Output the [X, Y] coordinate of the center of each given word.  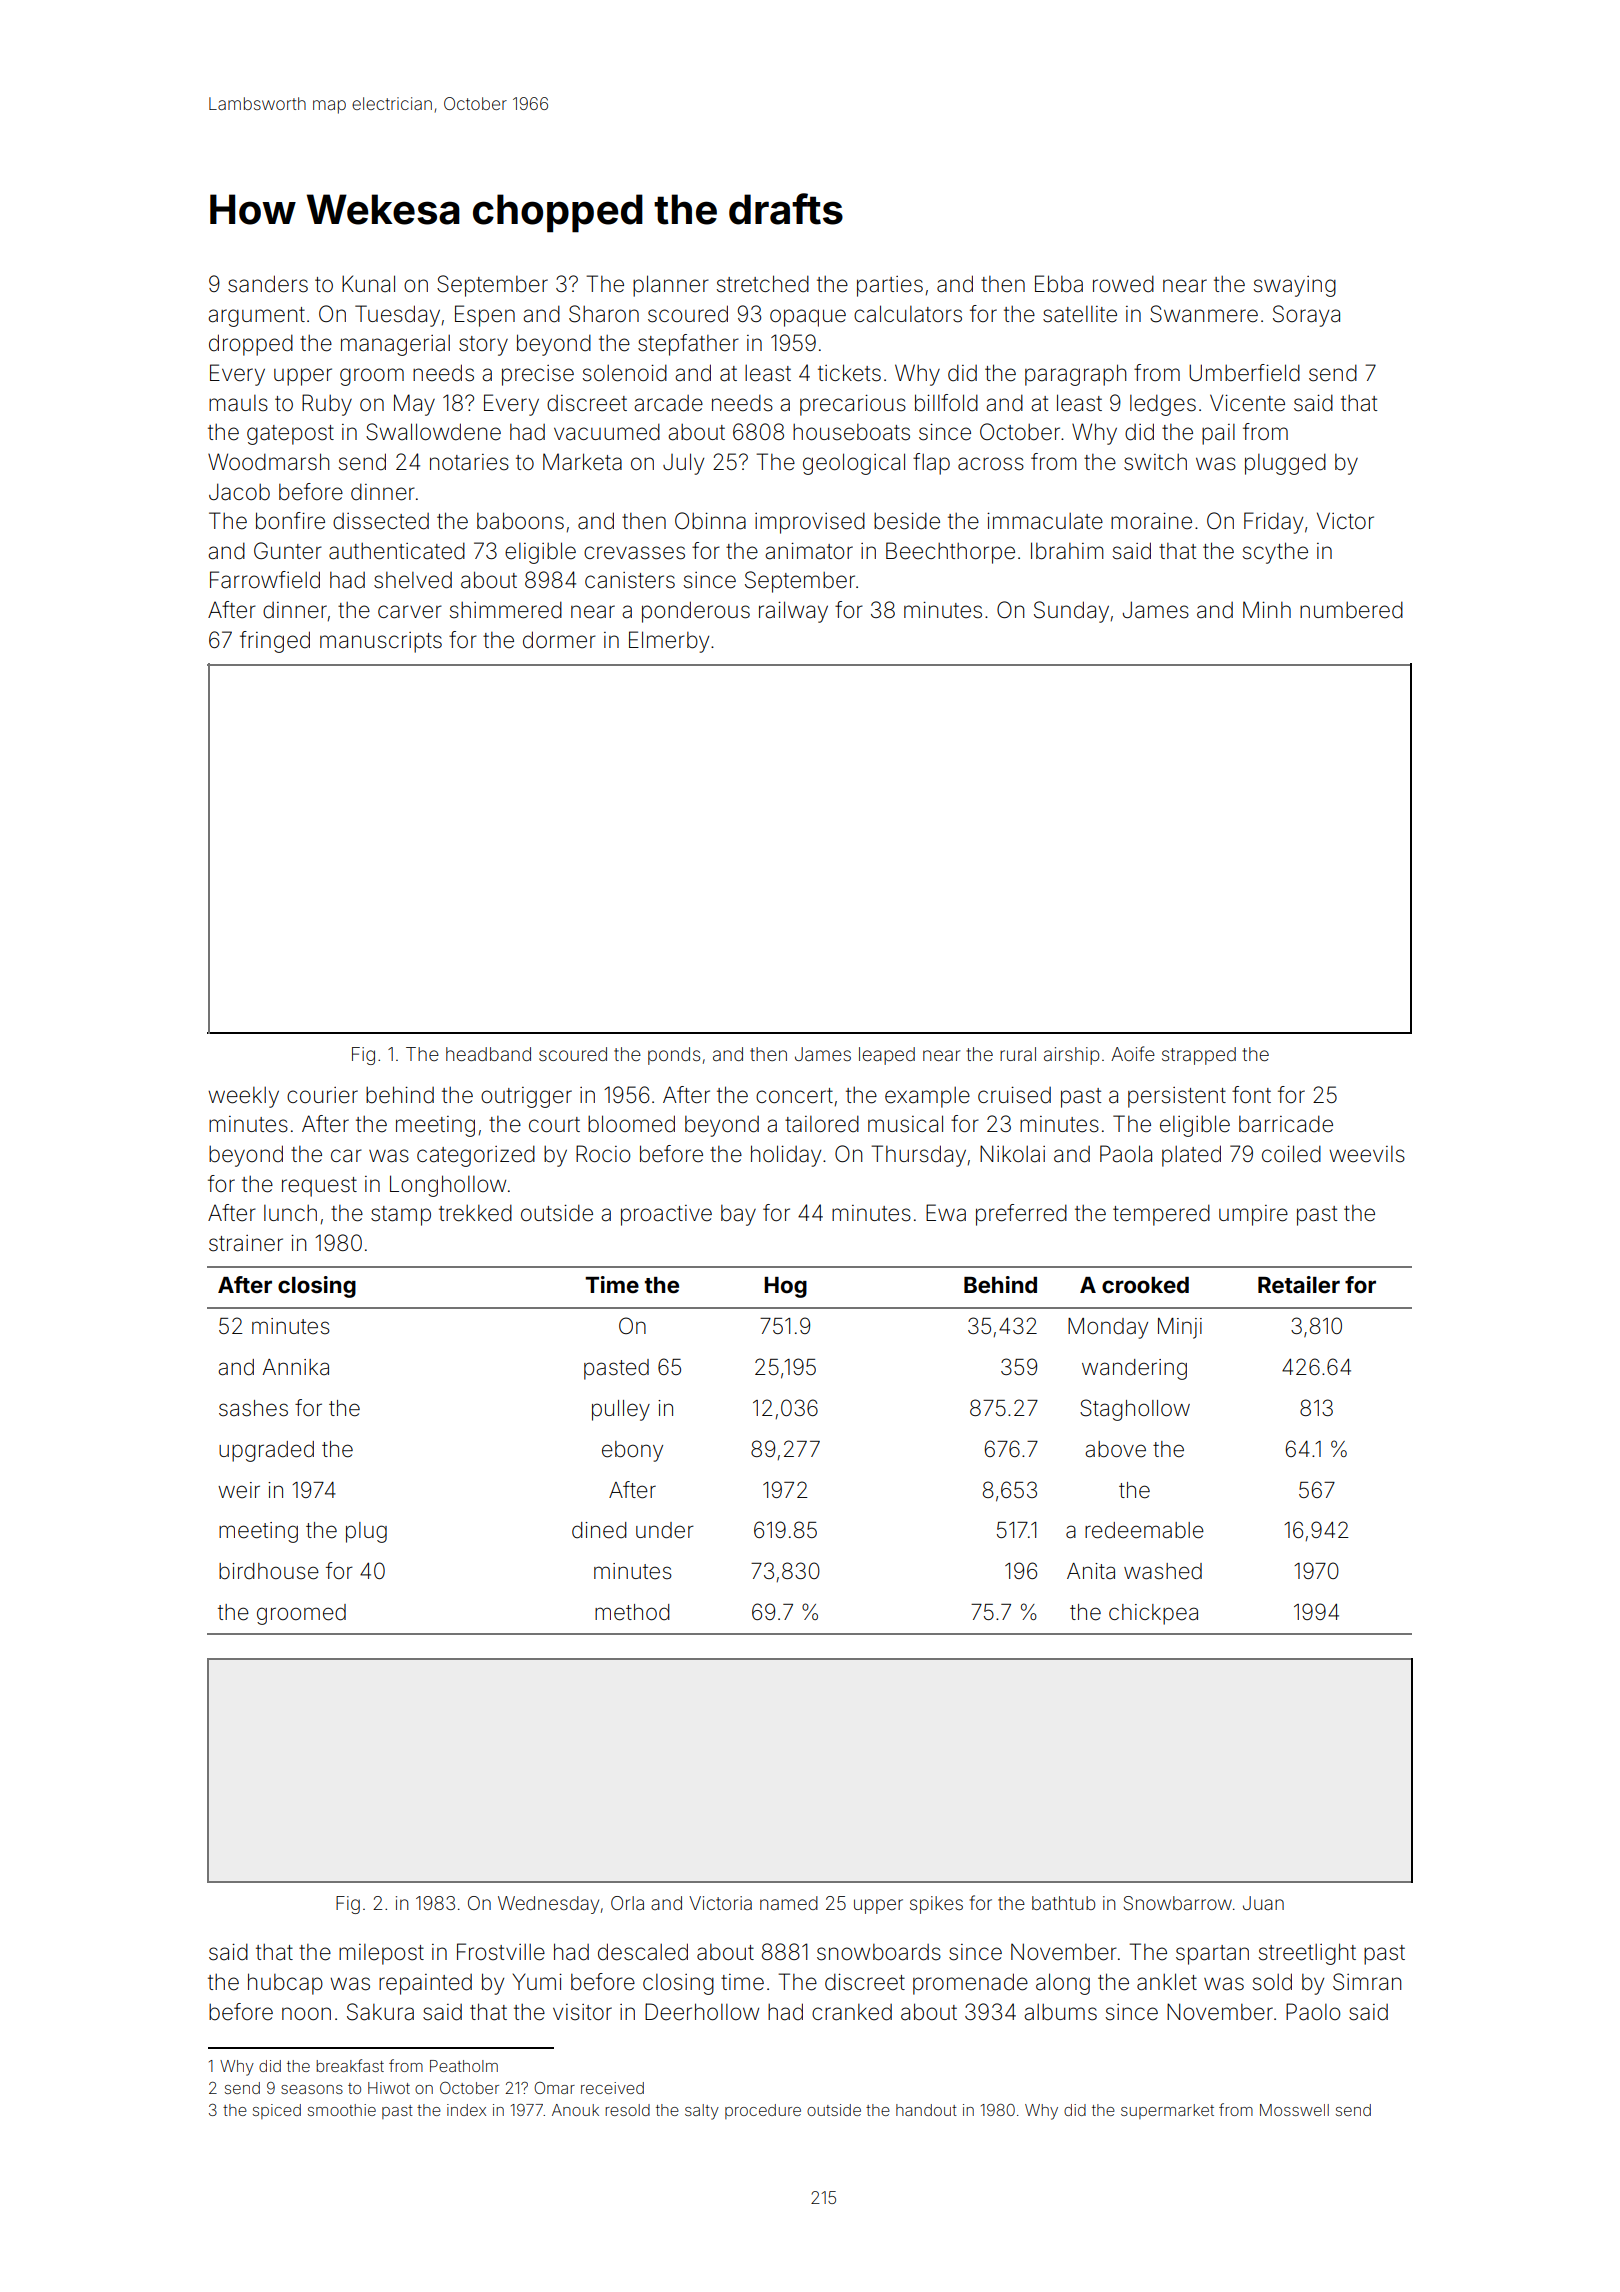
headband [488, 1054]
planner [671, 286]
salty [702, 2112]
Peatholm [464, 2066]
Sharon [604, 314]
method [632, 1612]
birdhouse [269, 1571]
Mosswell [1294, 2110]
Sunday [1071, 612]
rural [1018, 1054]
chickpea [1153, 1614]
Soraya [1306, 316]
